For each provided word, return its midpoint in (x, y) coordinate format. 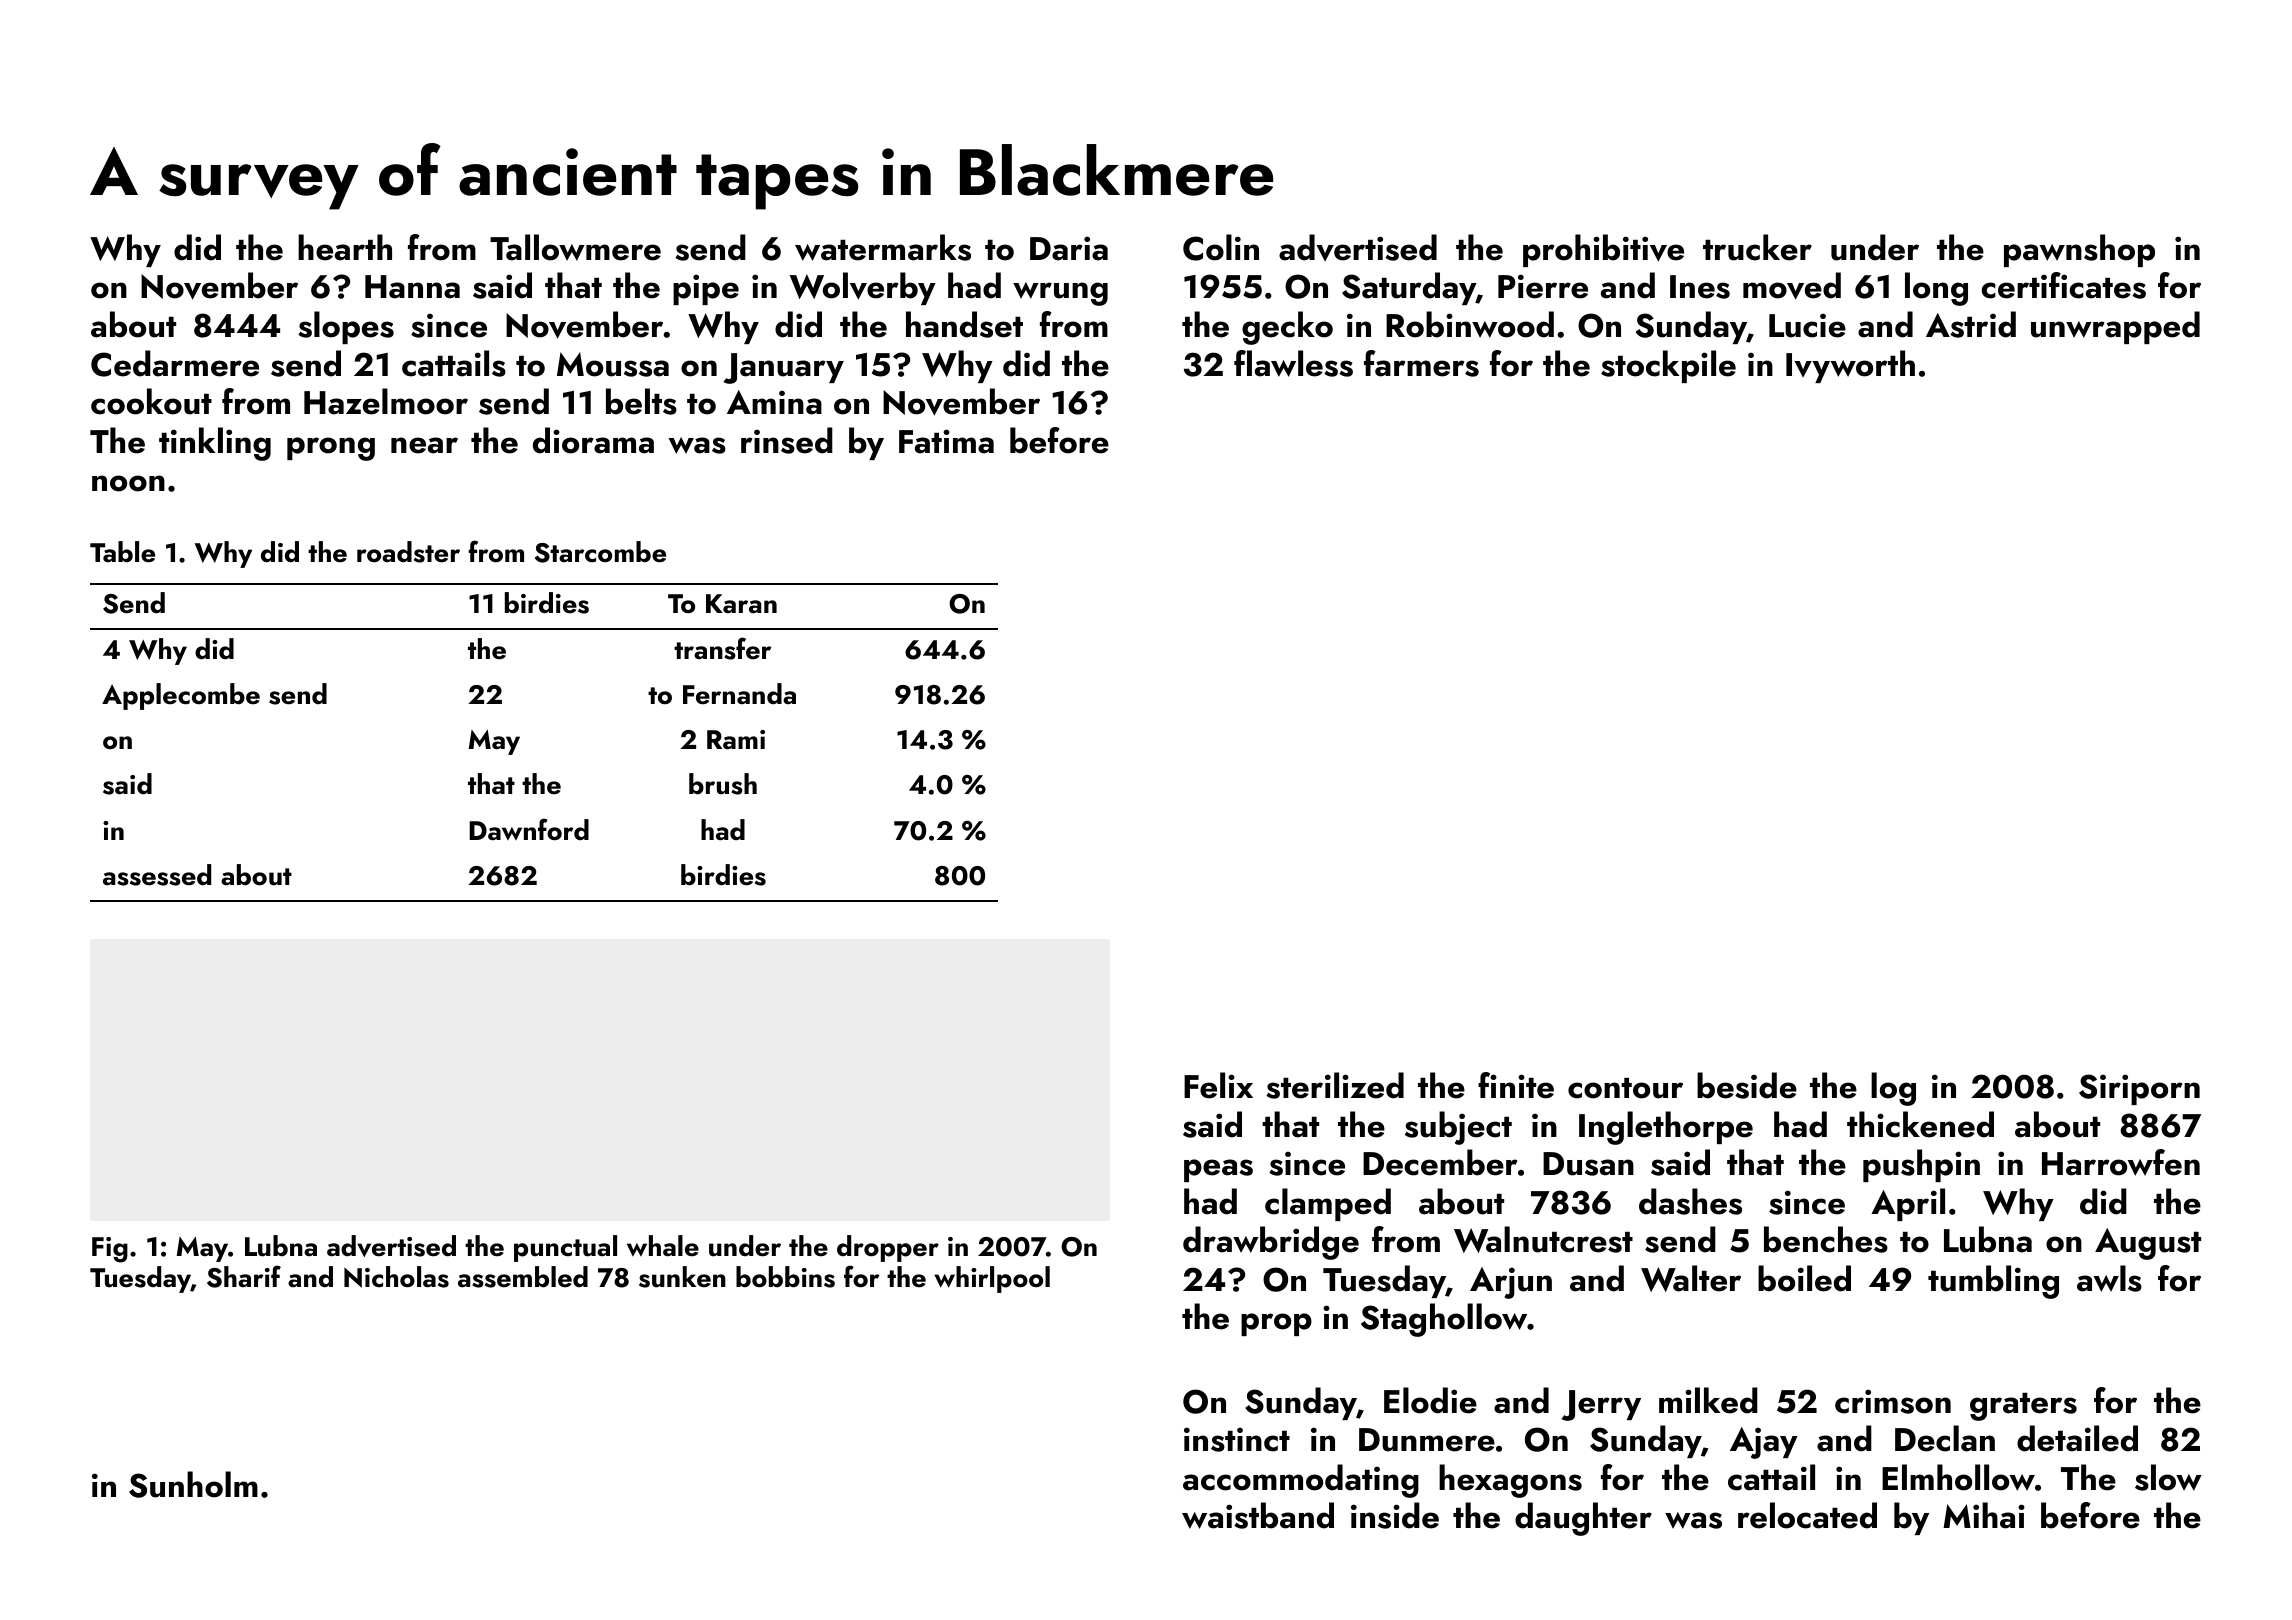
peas (1218, 1170)
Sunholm (193, 1484)
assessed (157, 875)
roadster (408, 552)
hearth (345, 247)
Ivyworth (1850, 366)
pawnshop (2079, 250)
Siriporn (2139, 1089)
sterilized (1335, 1085)
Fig (110, 1250)
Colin (1221, 247)
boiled (1804, 1278)
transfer (722, 648)
